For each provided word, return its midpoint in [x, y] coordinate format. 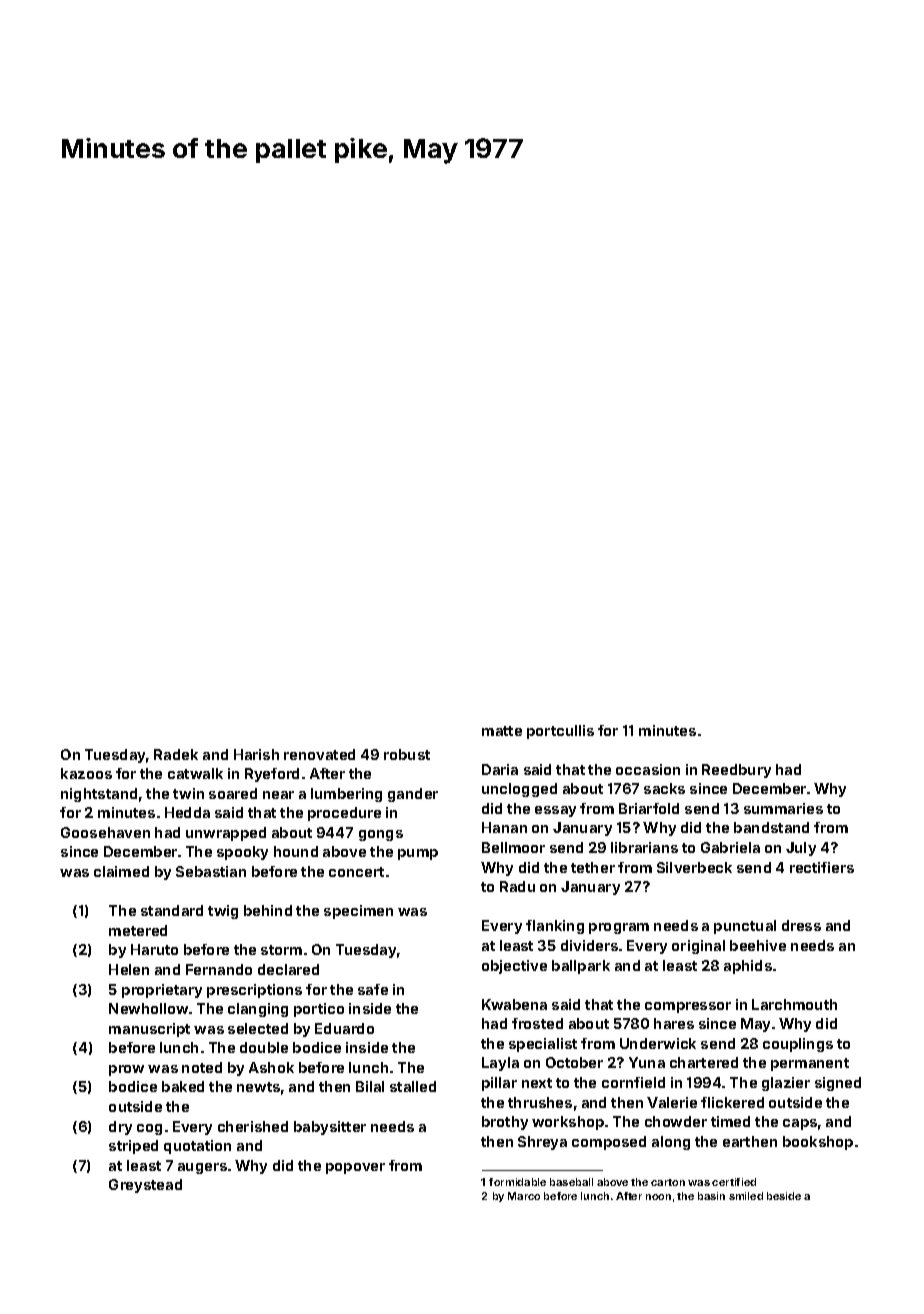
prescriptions [254, 991]
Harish [256, 754]
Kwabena [514, 1004]
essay [555, 811]
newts [258, 1087]
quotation [197, 1147]
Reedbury [736, 771]
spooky [242, 853]
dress [801, 925]
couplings [798, 1045]
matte [502, 731]
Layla [500, 1064]
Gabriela [730, 847]
